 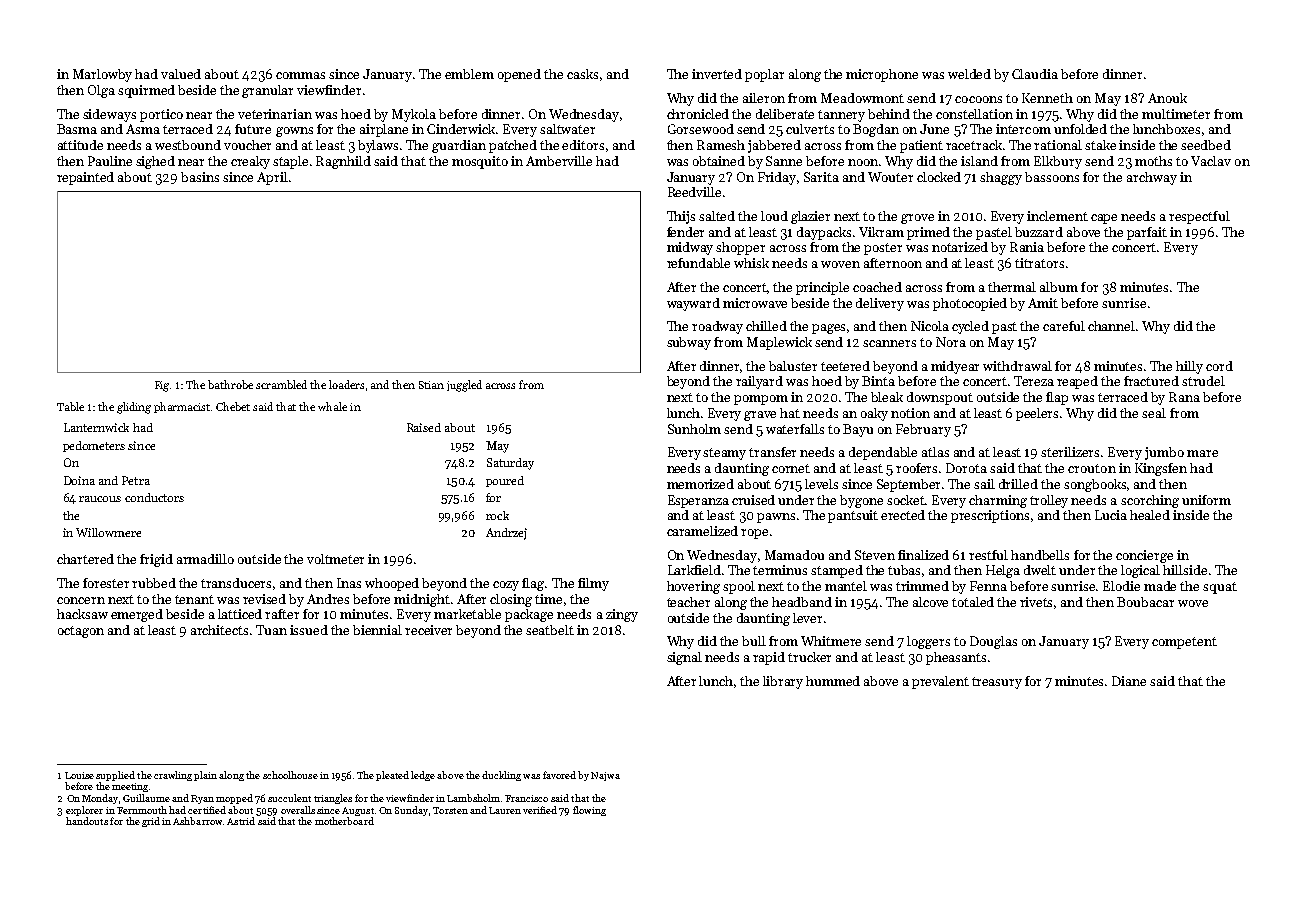 What do you see at coordinates (1206, 145) in the screenshot?
I see `seedbed` at bounding box center [1206, 145].
